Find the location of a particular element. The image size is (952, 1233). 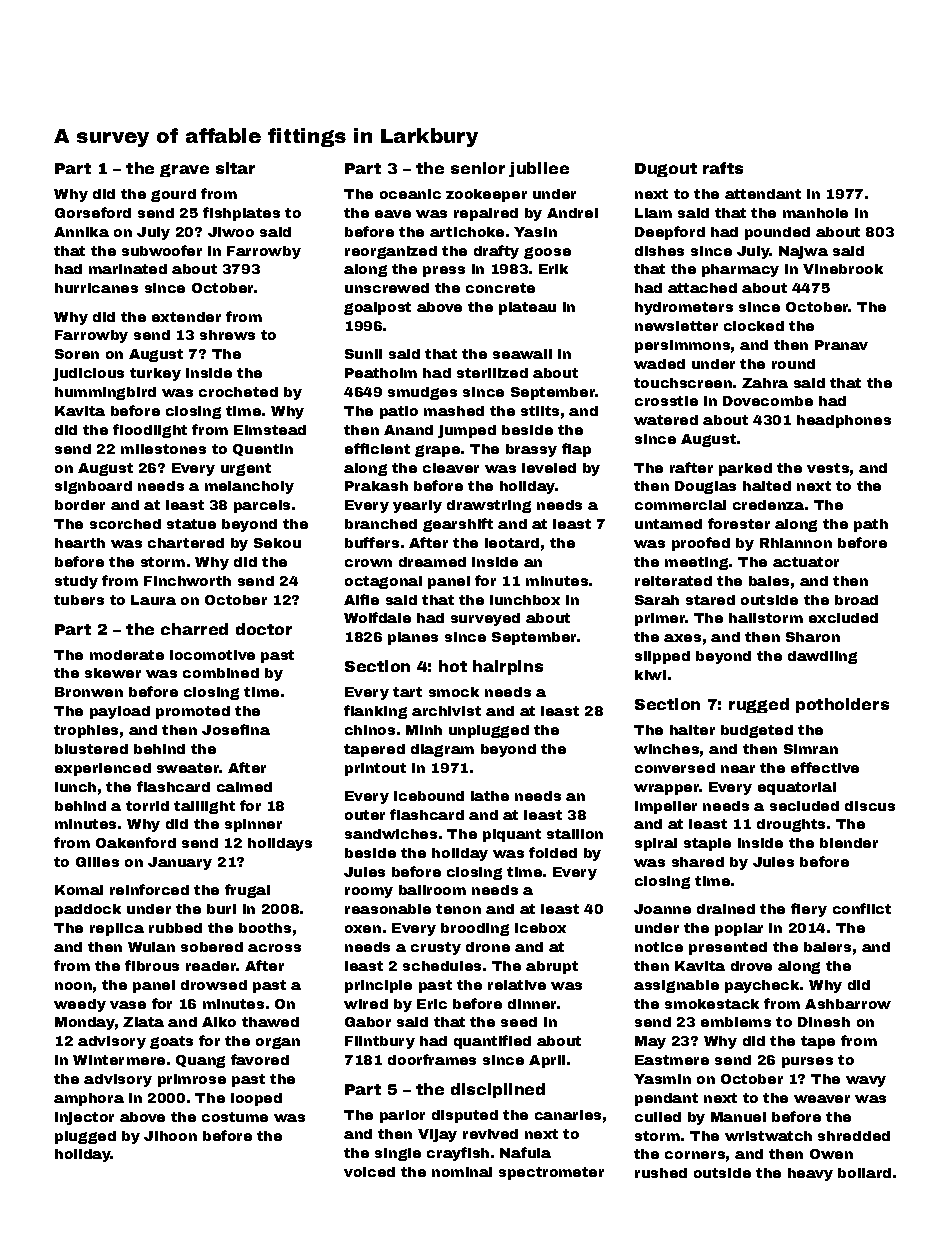

seawall is located at coordinates (522, 354).
